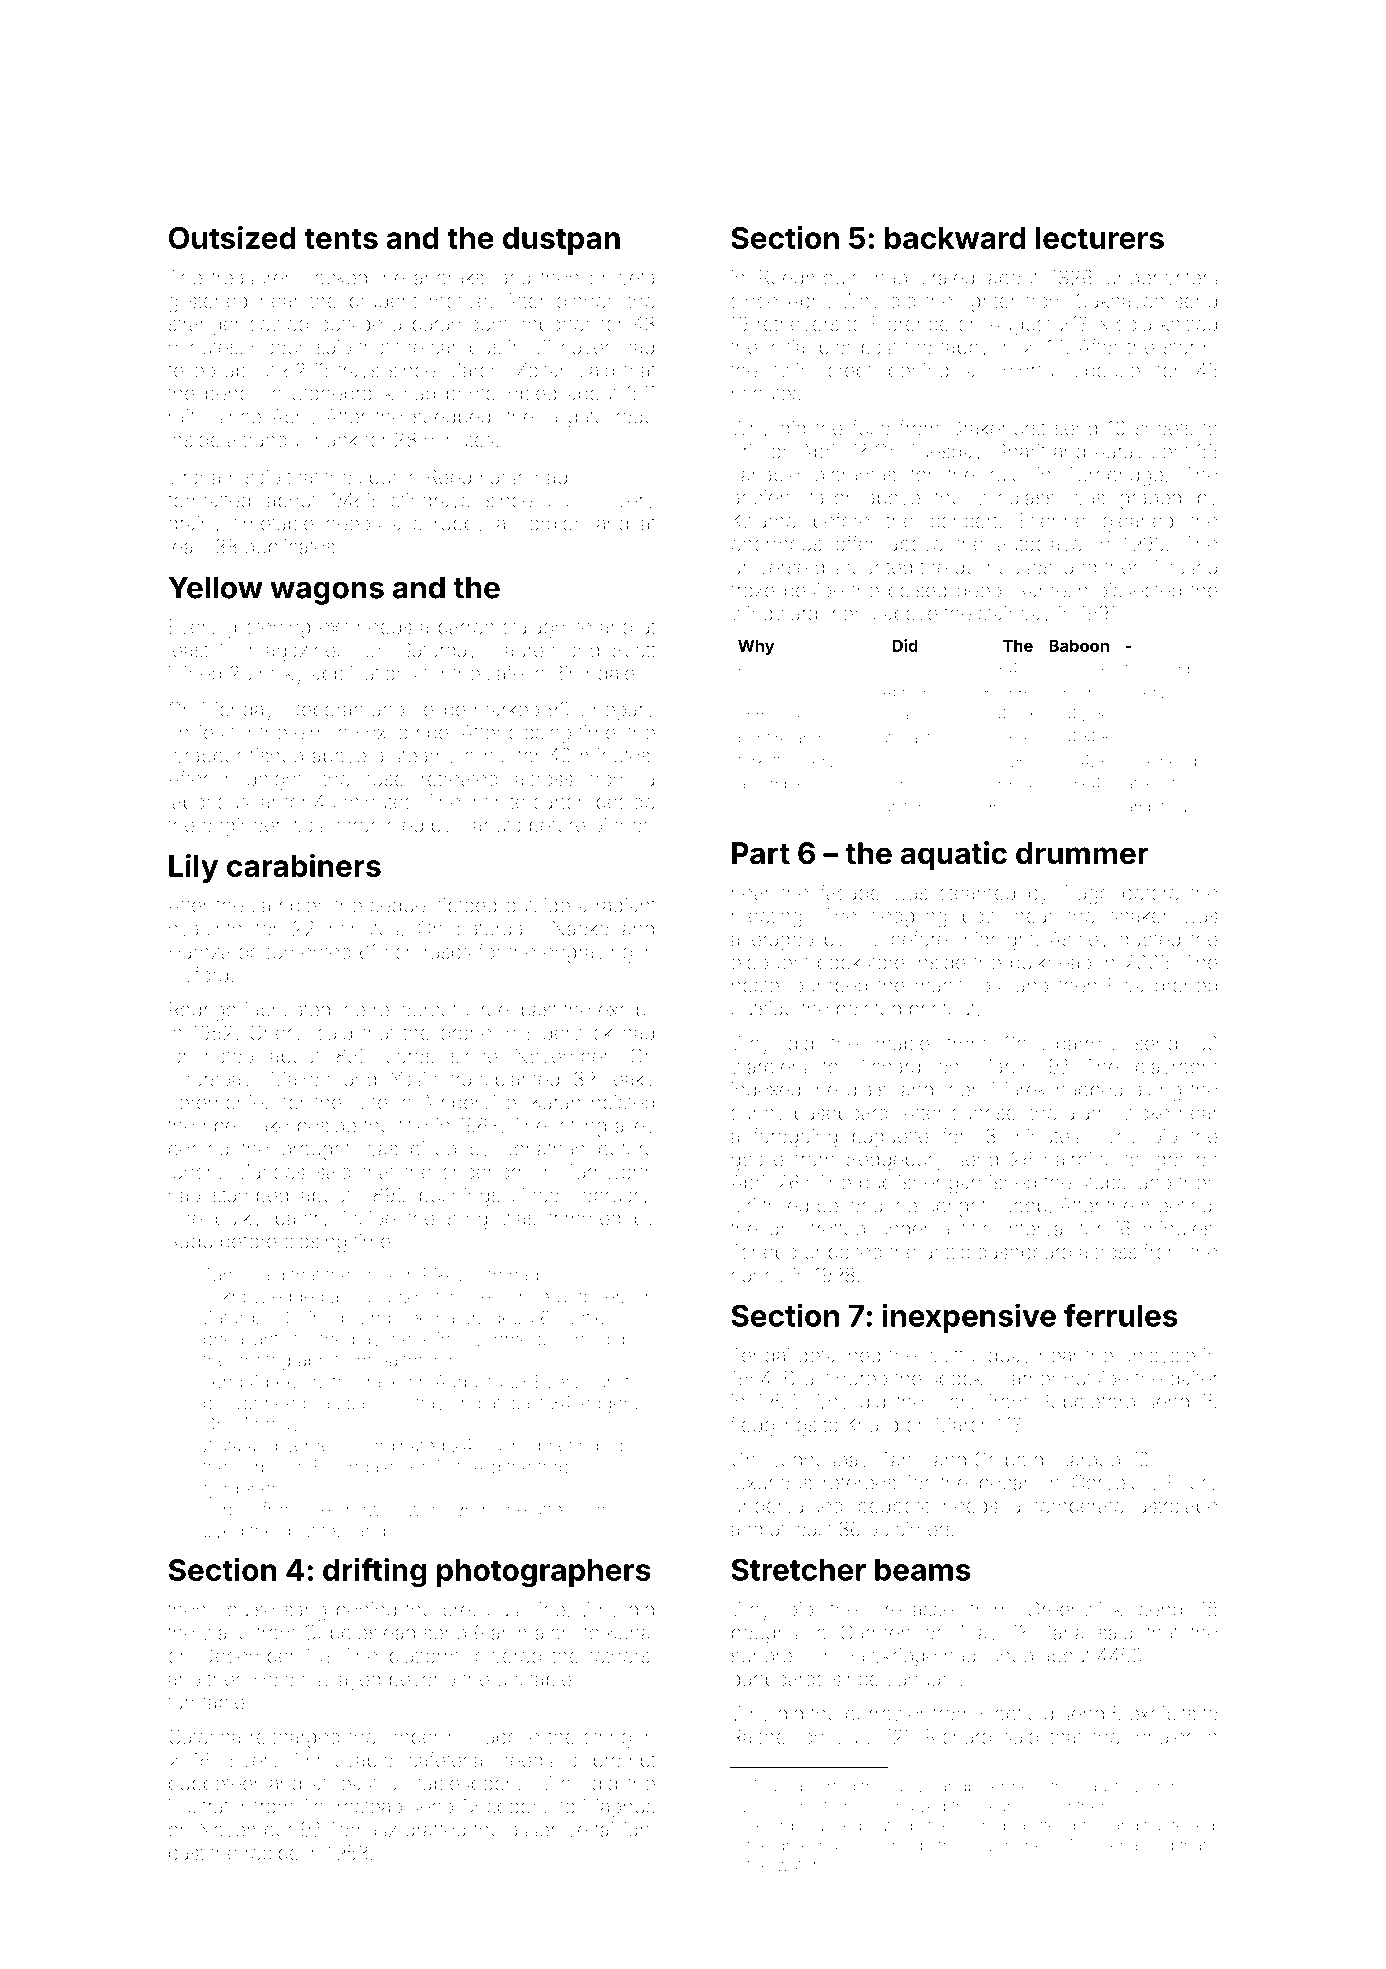 This document has width=1386, height=1969. Describe the element at coordinates (207, 1806) in the document. I see `illustrator` at that location.
